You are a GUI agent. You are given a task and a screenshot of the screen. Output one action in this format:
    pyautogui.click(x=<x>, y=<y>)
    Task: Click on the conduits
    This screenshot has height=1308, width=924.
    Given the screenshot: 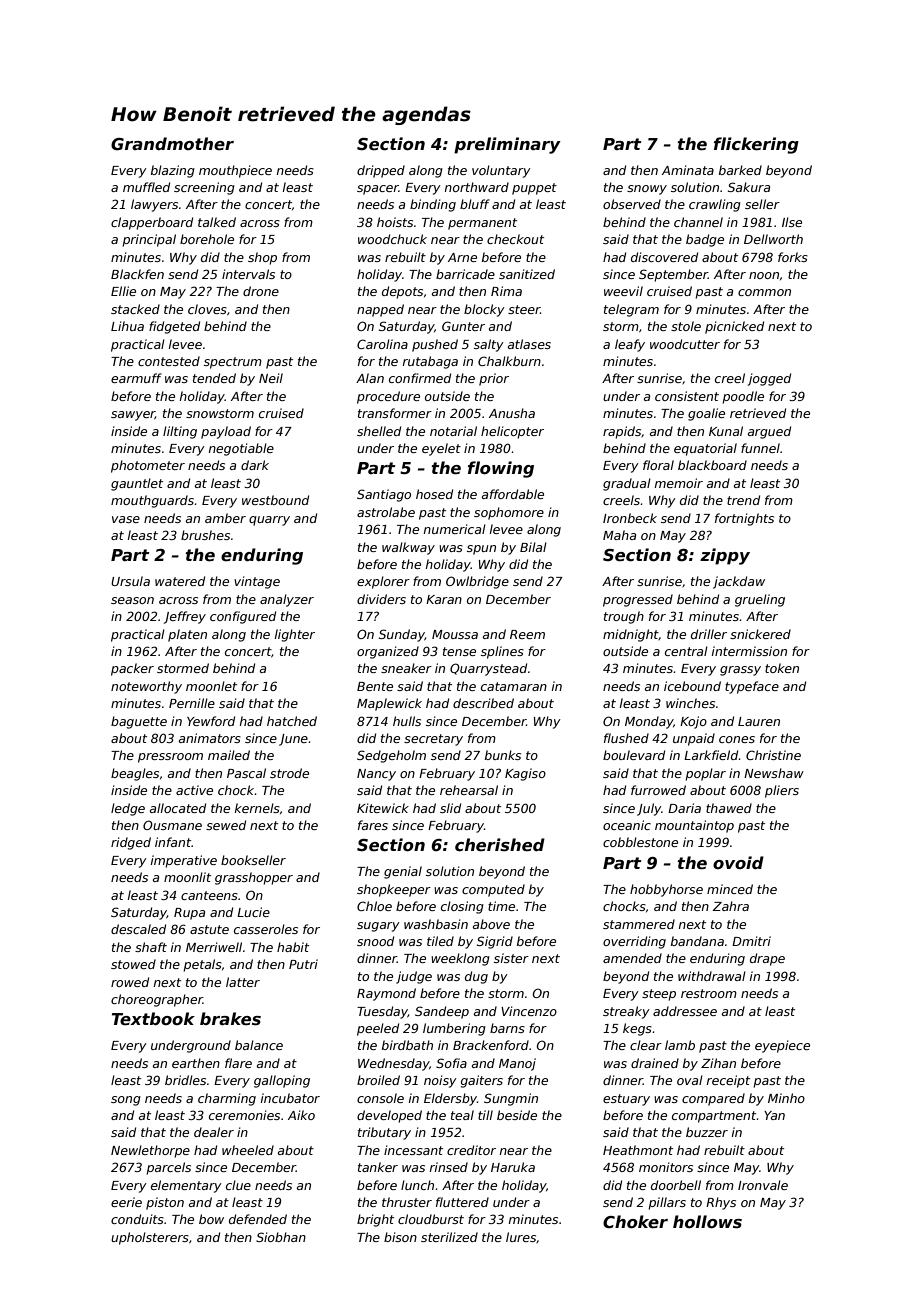 What is the action you would take?
    pyautogui.click(x=137, y=1219)
